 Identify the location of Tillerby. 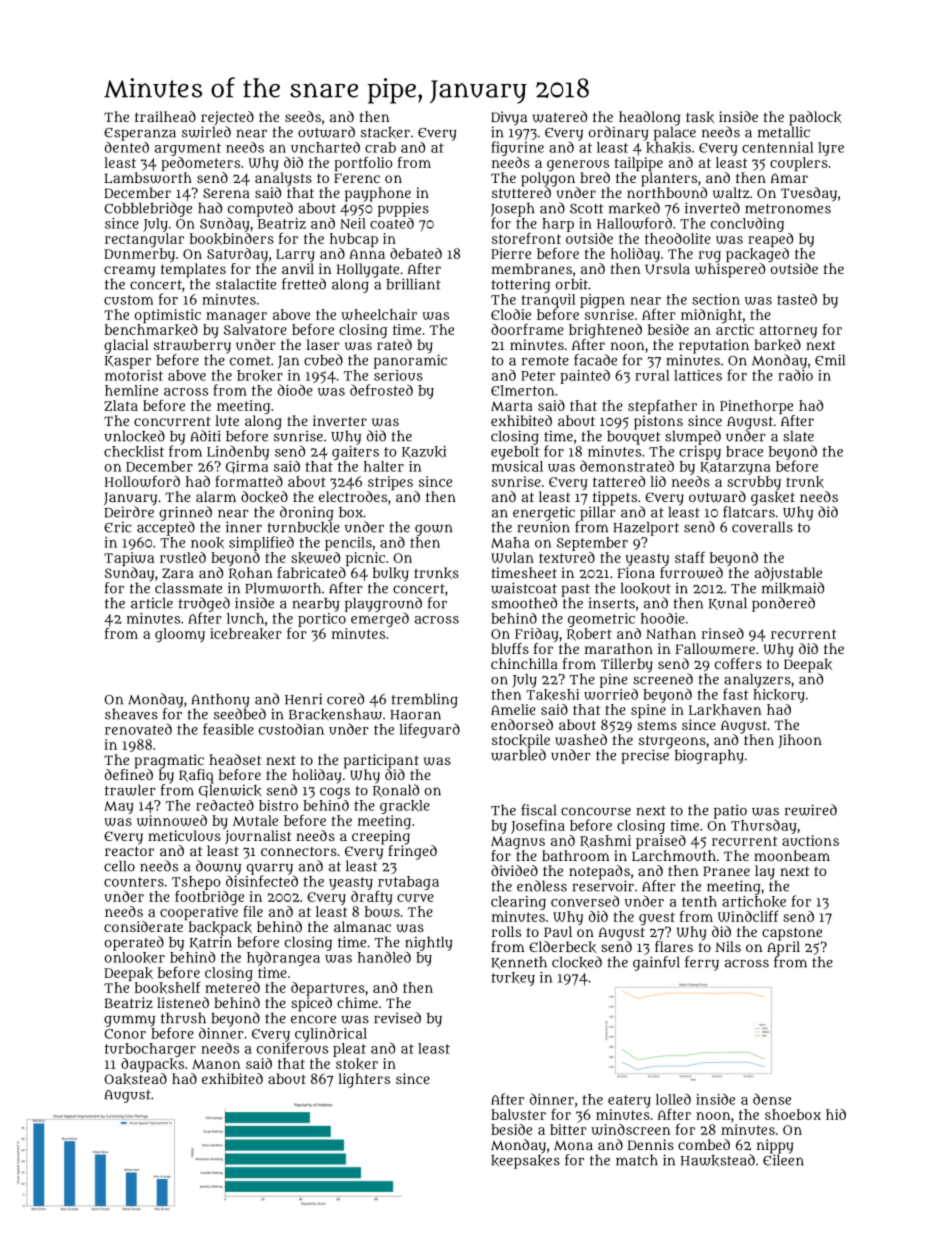
(627, 665).
